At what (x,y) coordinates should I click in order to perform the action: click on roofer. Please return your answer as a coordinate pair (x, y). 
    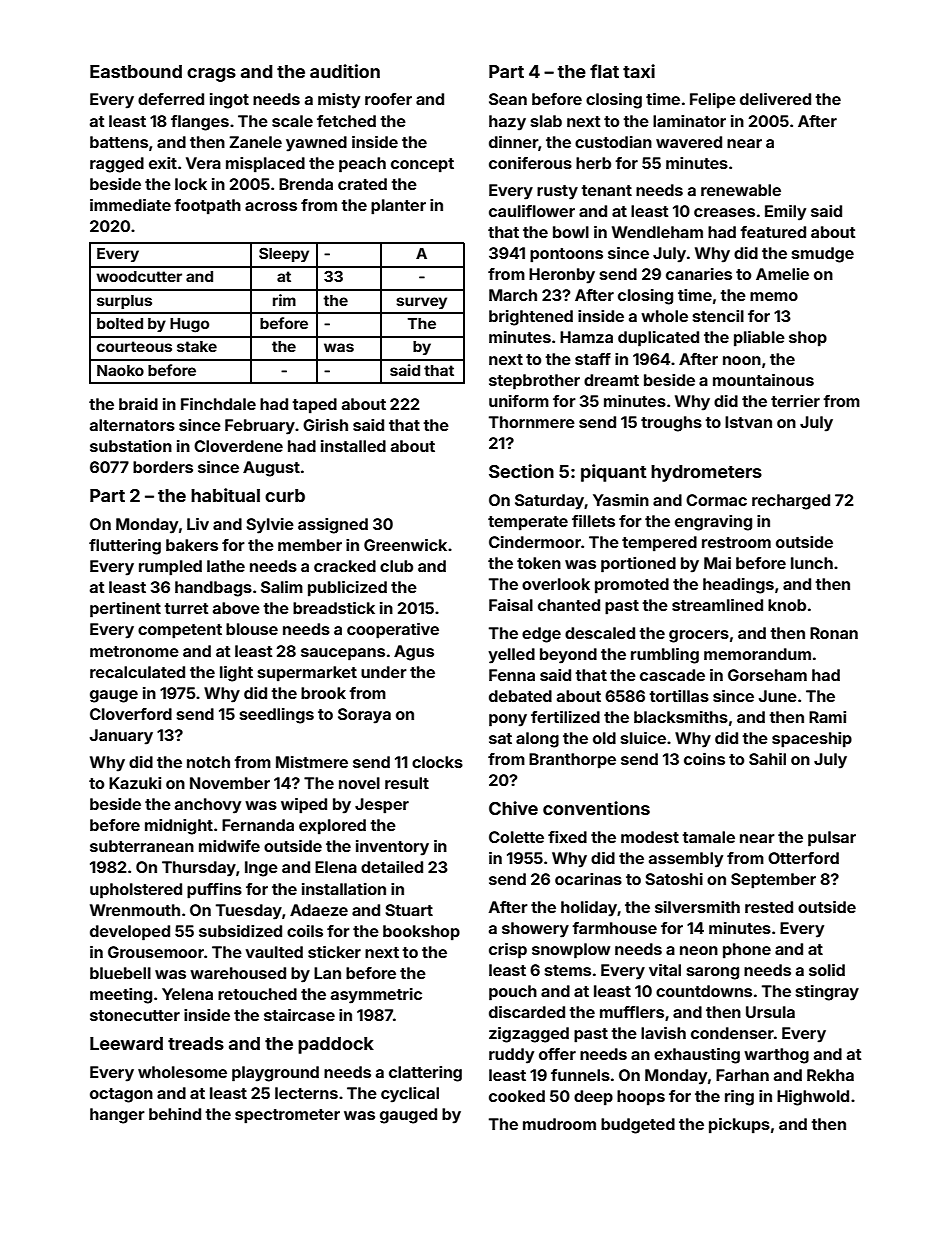
    Looking at the image, I should click on (388, 99).
